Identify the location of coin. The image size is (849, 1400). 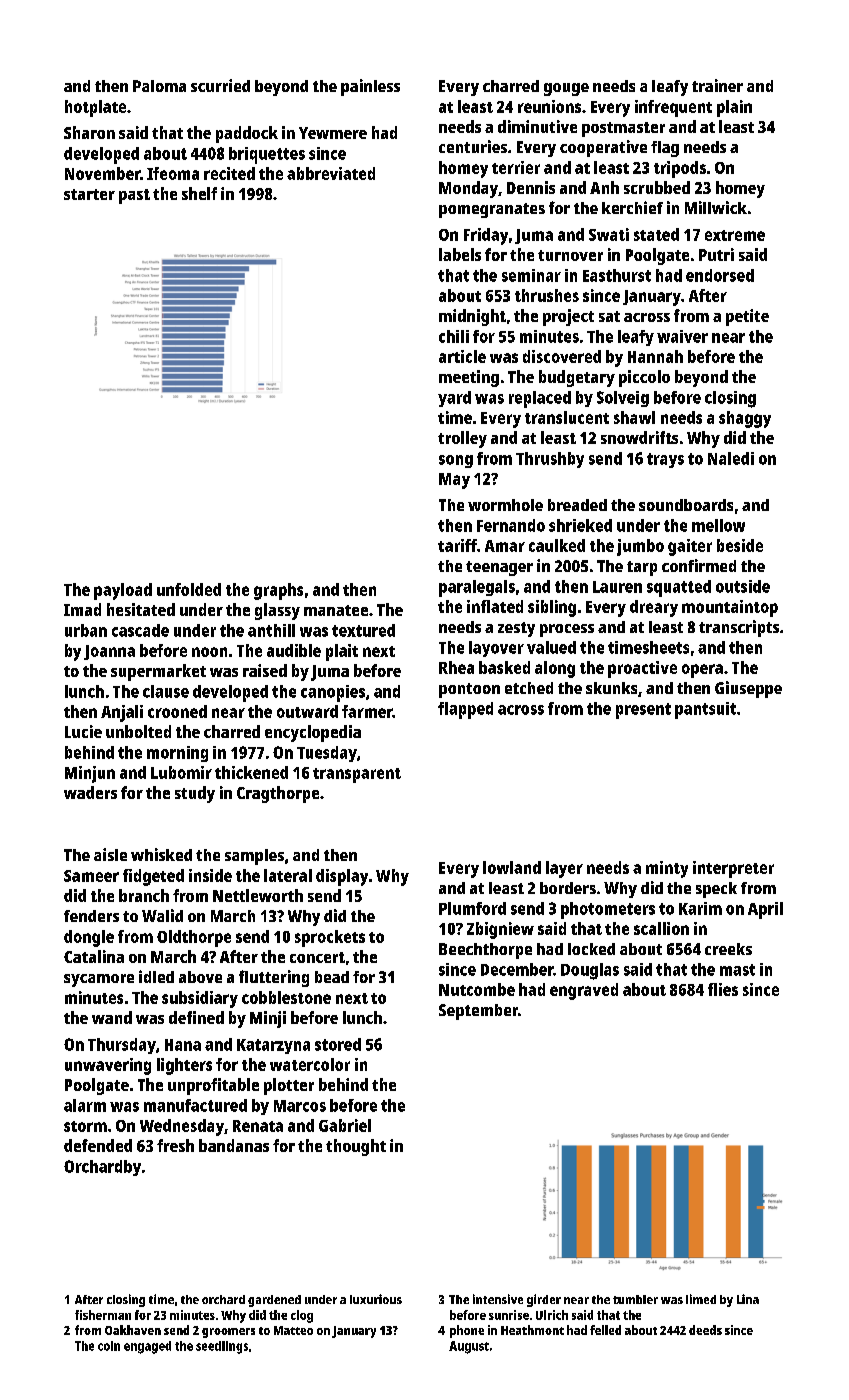
(109, 1346).
